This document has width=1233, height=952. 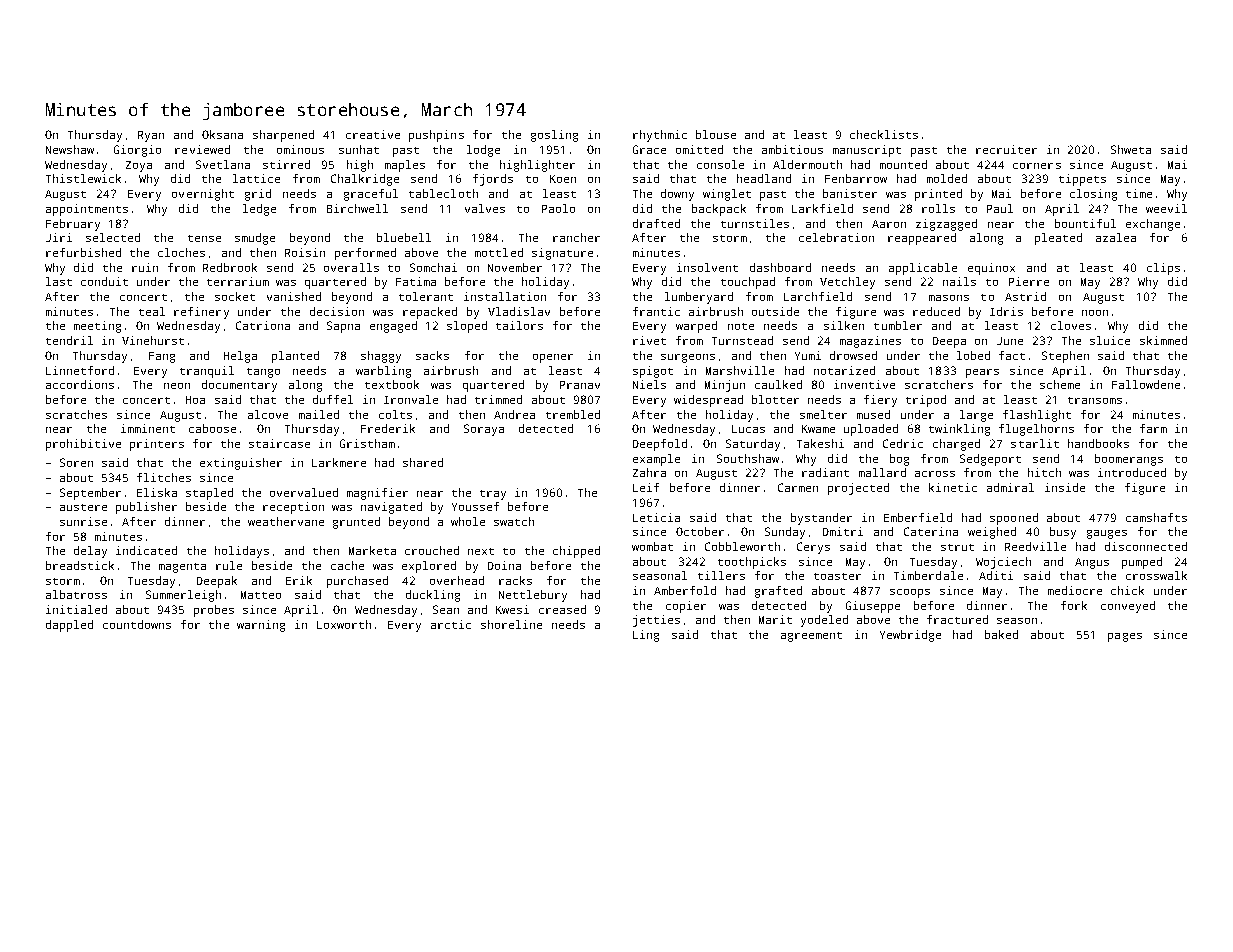 What do you see at coordinates (991, 269) in the document?
I see `equinox` at bounding box center [991, 269].
